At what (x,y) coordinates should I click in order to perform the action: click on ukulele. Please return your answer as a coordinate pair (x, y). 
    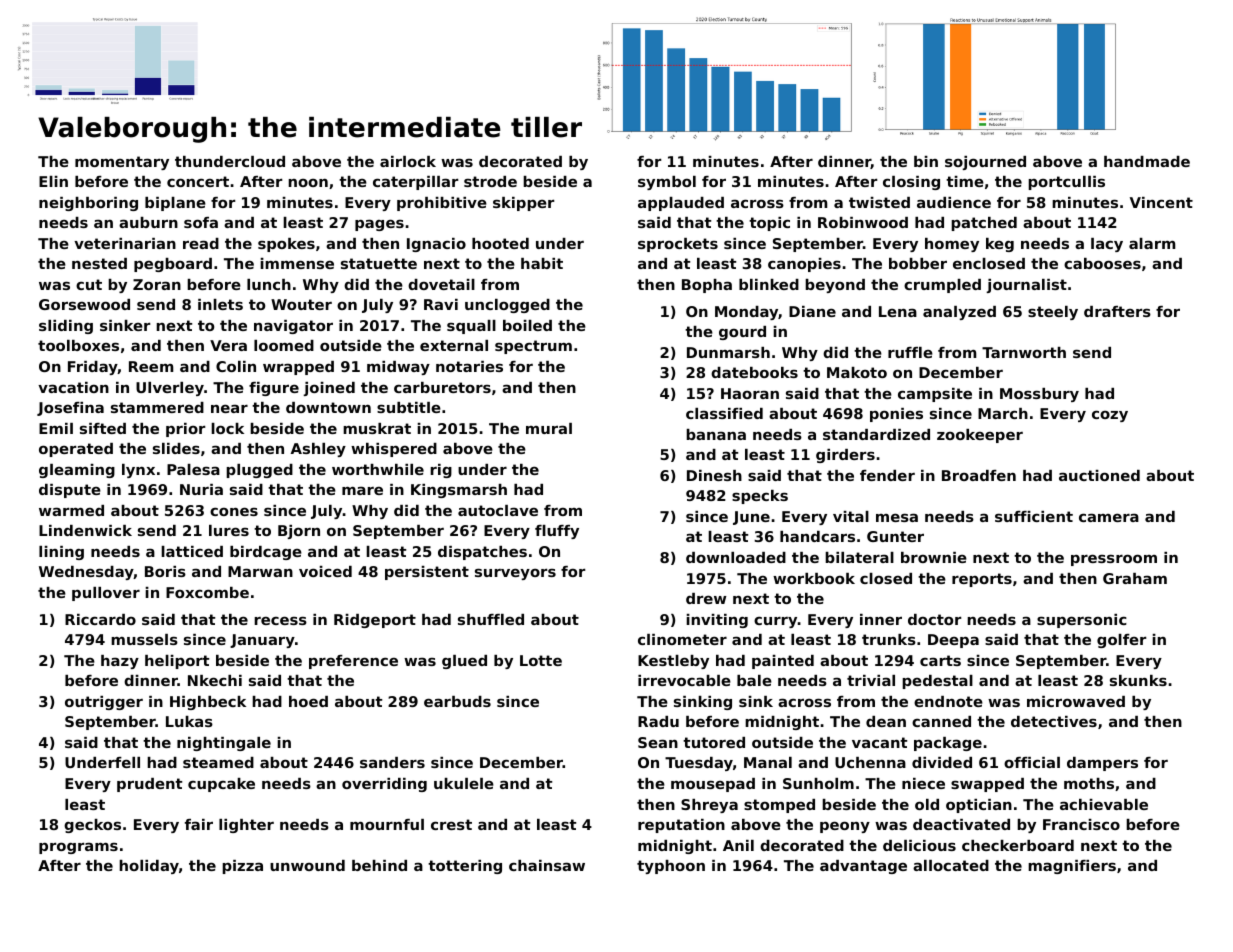
    Looking at the image, I should click on (464, 783).
